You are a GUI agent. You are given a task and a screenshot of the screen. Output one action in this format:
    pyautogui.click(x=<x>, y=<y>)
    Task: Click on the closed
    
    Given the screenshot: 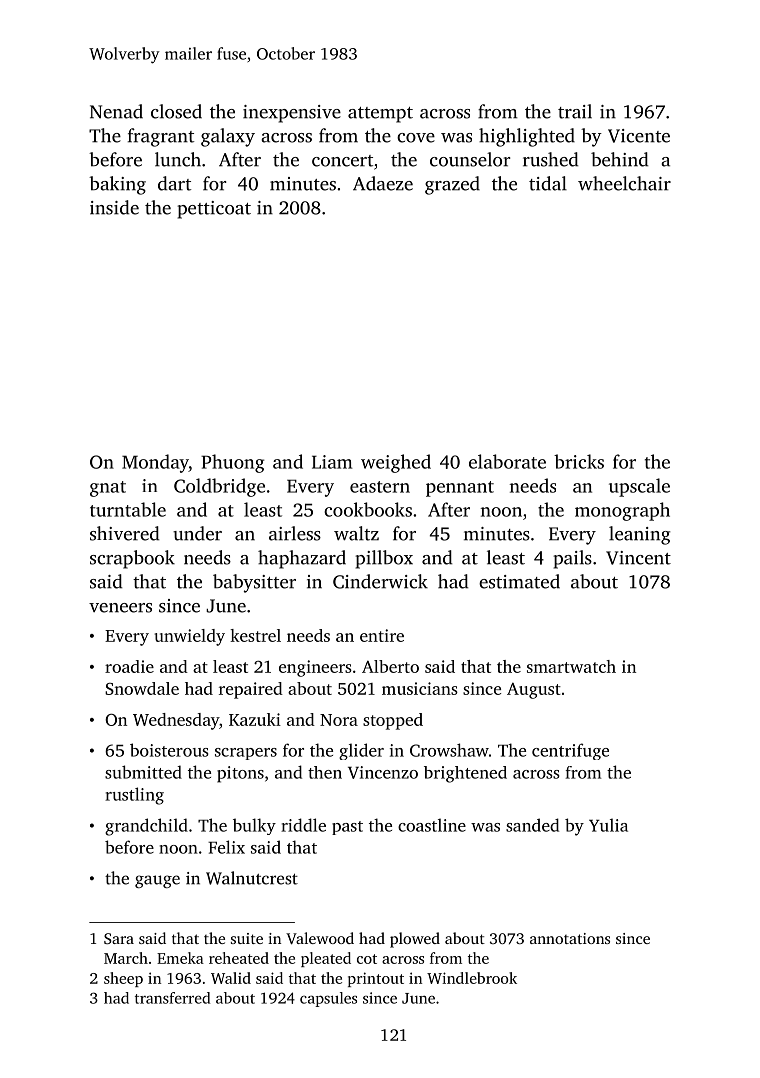 What is the action you would take?
    pyautogui.click(x=176, y=111)
